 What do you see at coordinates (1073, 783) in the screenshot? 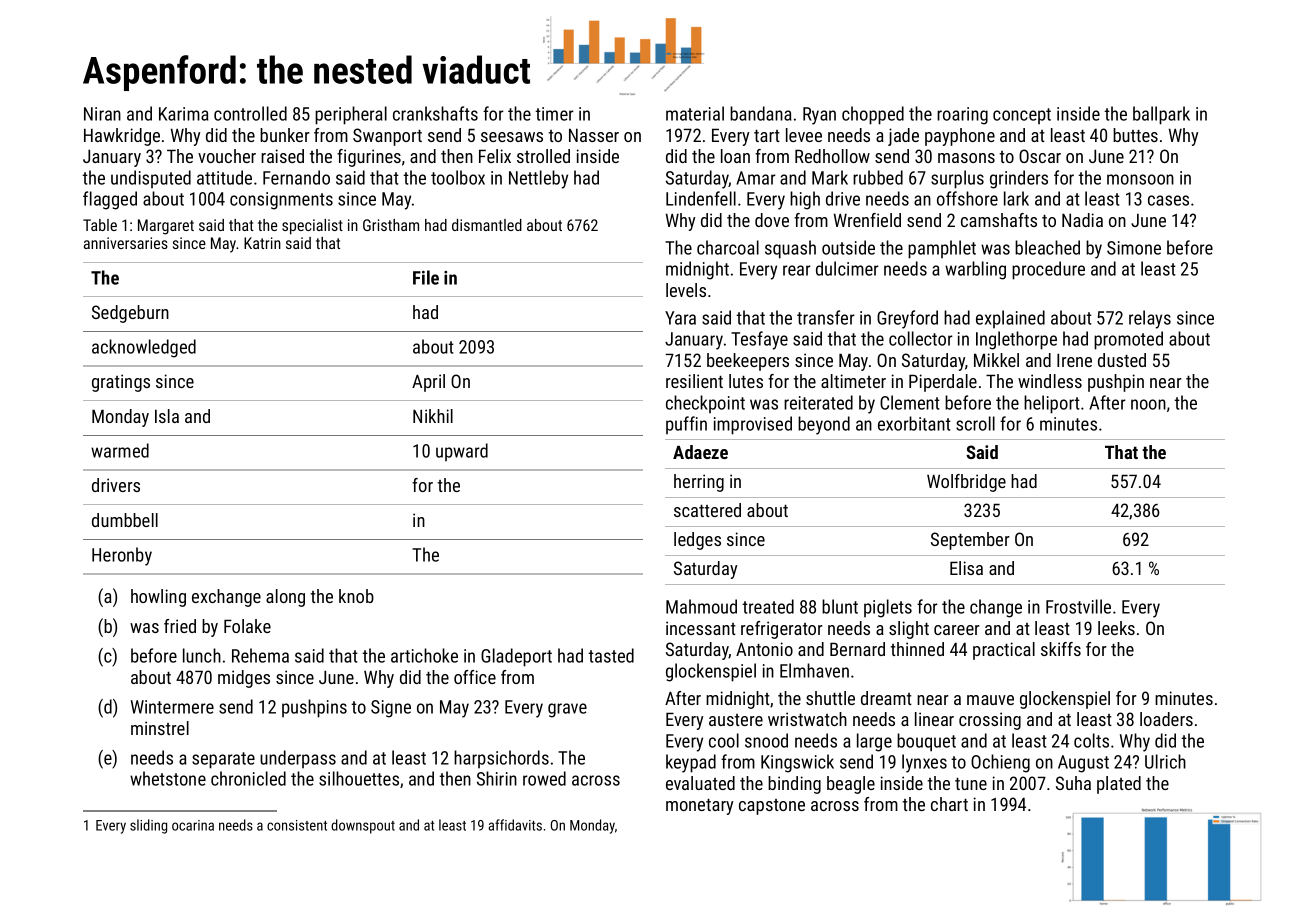
I see `Suha` at bounding box center [1073, 783].
